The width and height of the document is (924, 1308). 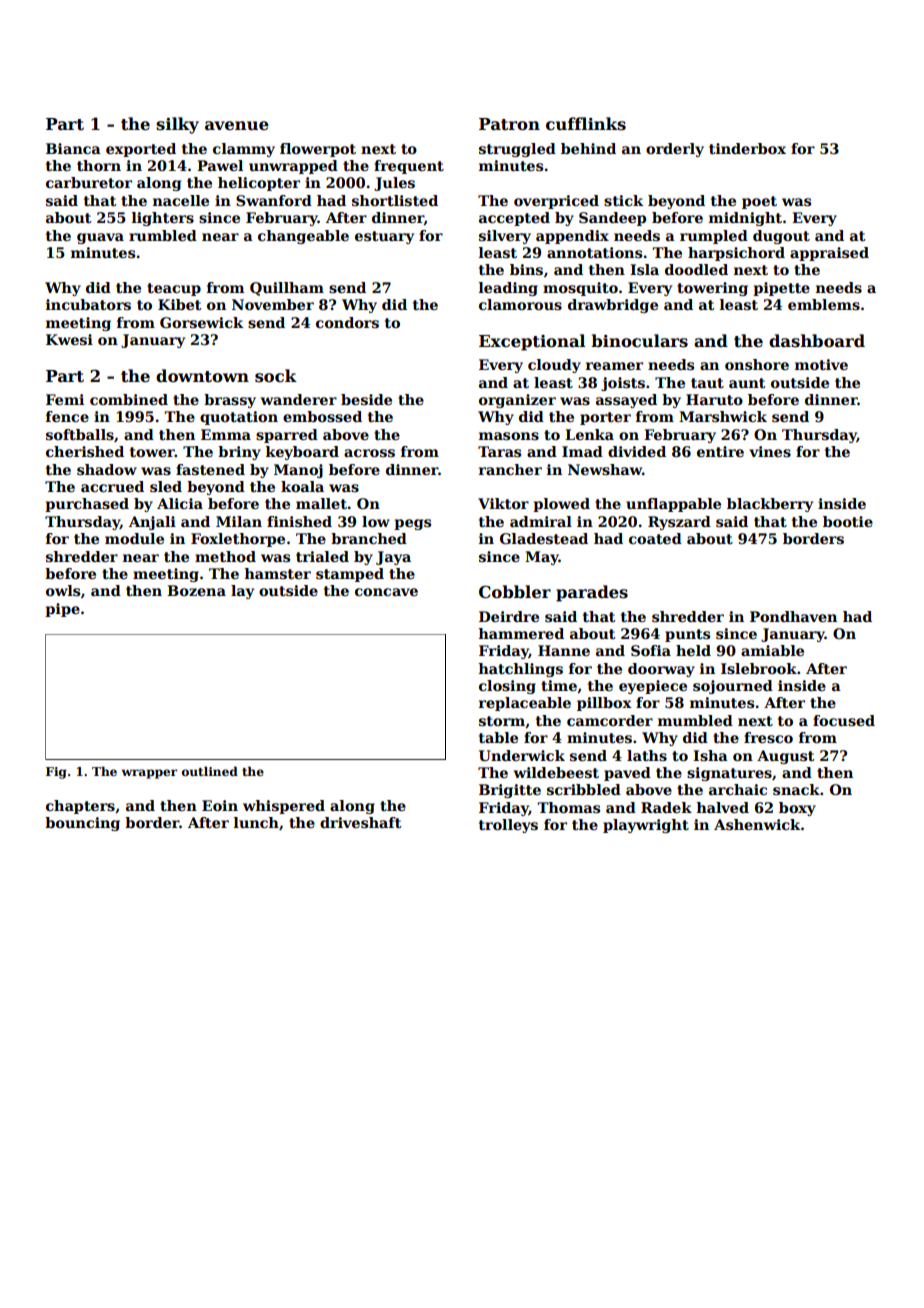 I want to click on Fig, so click(x=56, y=773).
